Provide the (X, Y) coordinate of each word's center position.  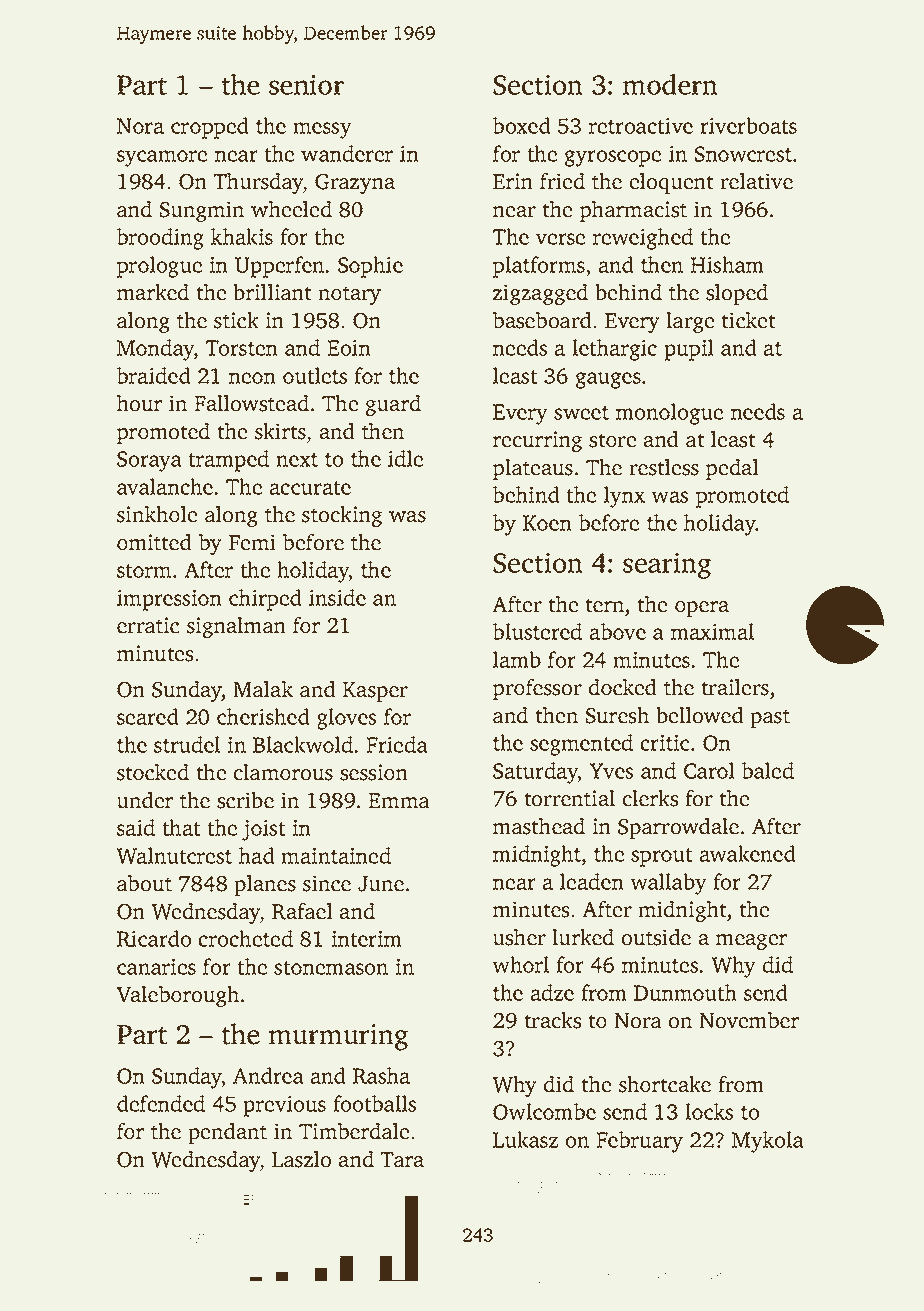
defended (161, 1103)
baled (768, 770)
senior (306, 84)
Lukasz (525, 1139)
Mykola (768, 1142)
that (181, 827)
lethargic (614, 350)
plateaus (533, 469)
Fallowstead (251, 403)
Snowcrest (743, 154)
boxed (522, 125)
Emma (399, 801)
